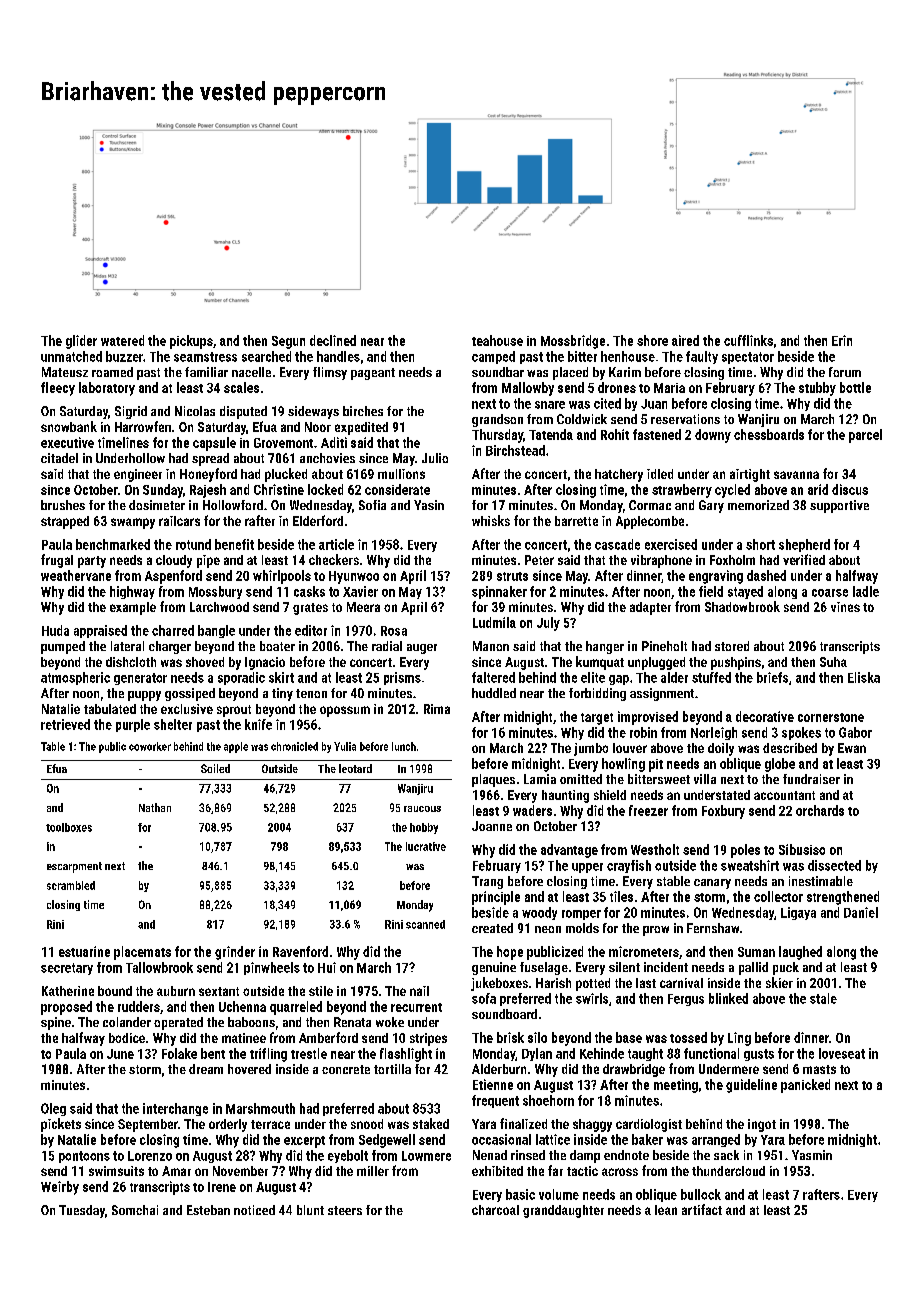 This document has height=1308, width=924. I want to click on atmospheric, so click(75, 678).
